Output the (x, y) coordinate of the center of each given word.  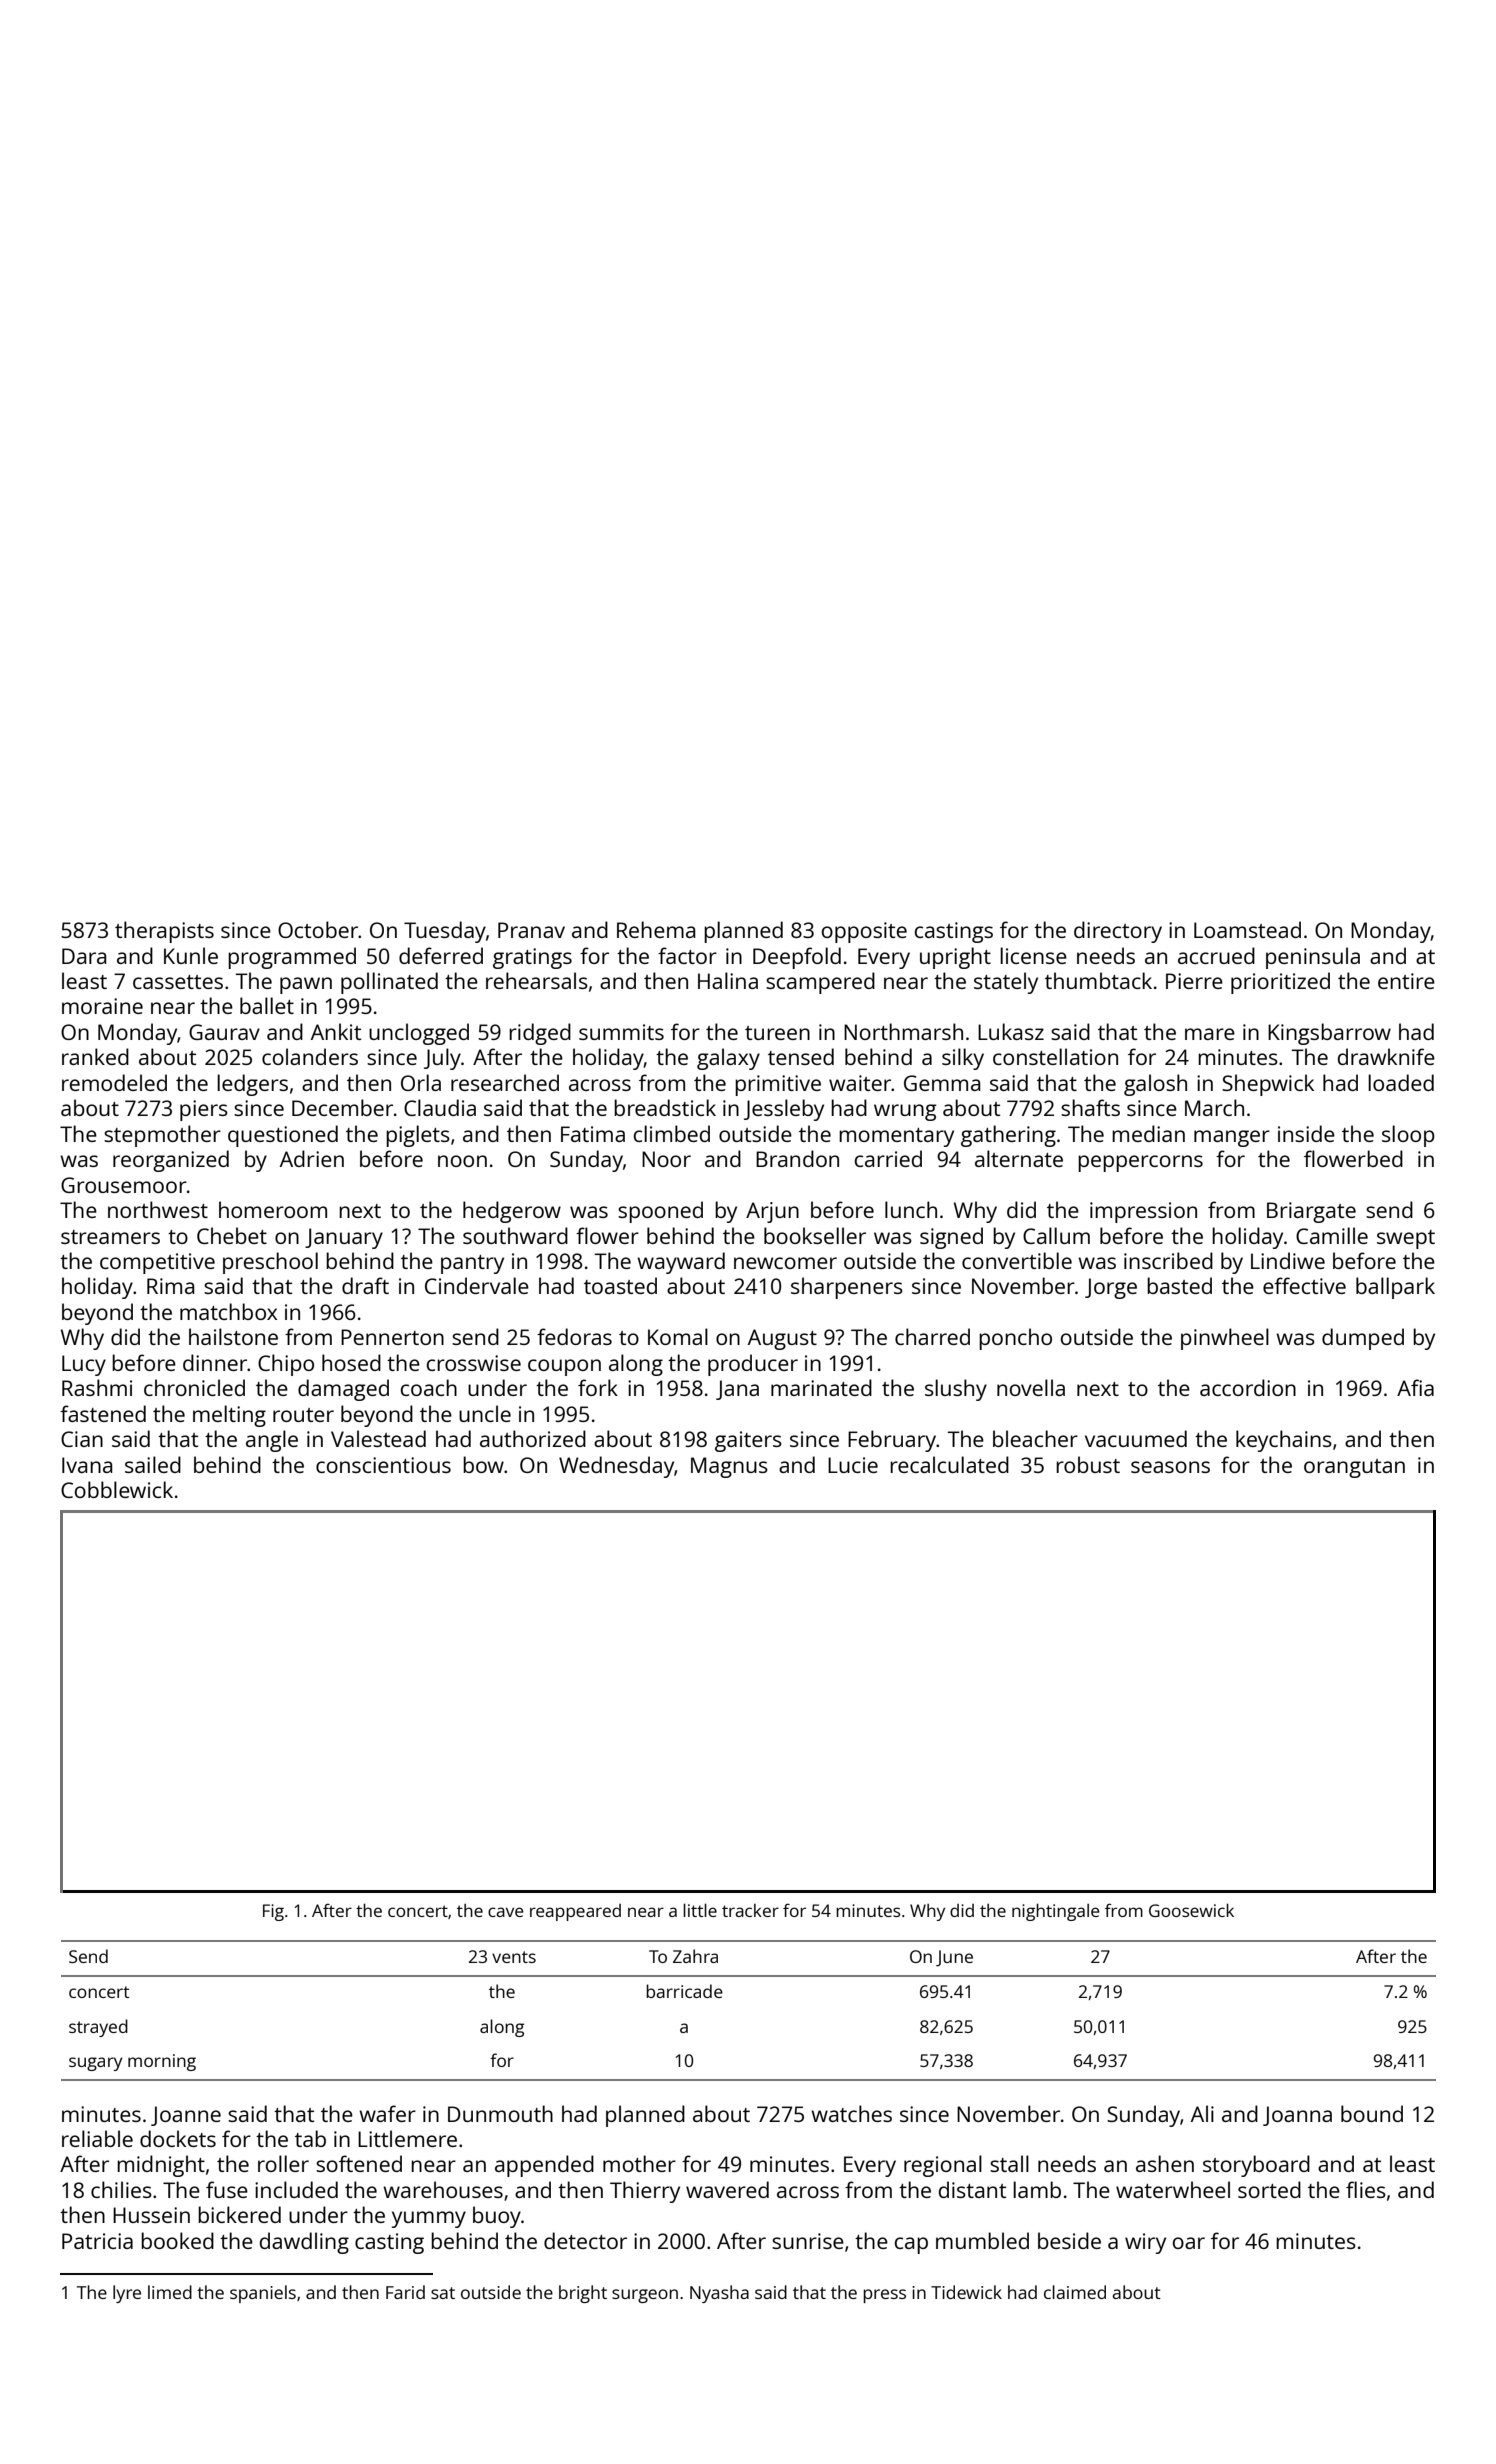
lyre (127, 2294)
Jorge (1111, 1288)
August (782, 1339)
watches (851, 2113)
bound (1372, 2113)
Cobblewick (117, 1489)
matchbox (228, 1311)
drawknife (1386, 1056)
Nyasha (719, 2294)
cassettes (178, 982)
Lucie (853, 1465)
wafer (387, 2113)
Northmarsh (903, 1031)
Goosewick (1191, 1910)
